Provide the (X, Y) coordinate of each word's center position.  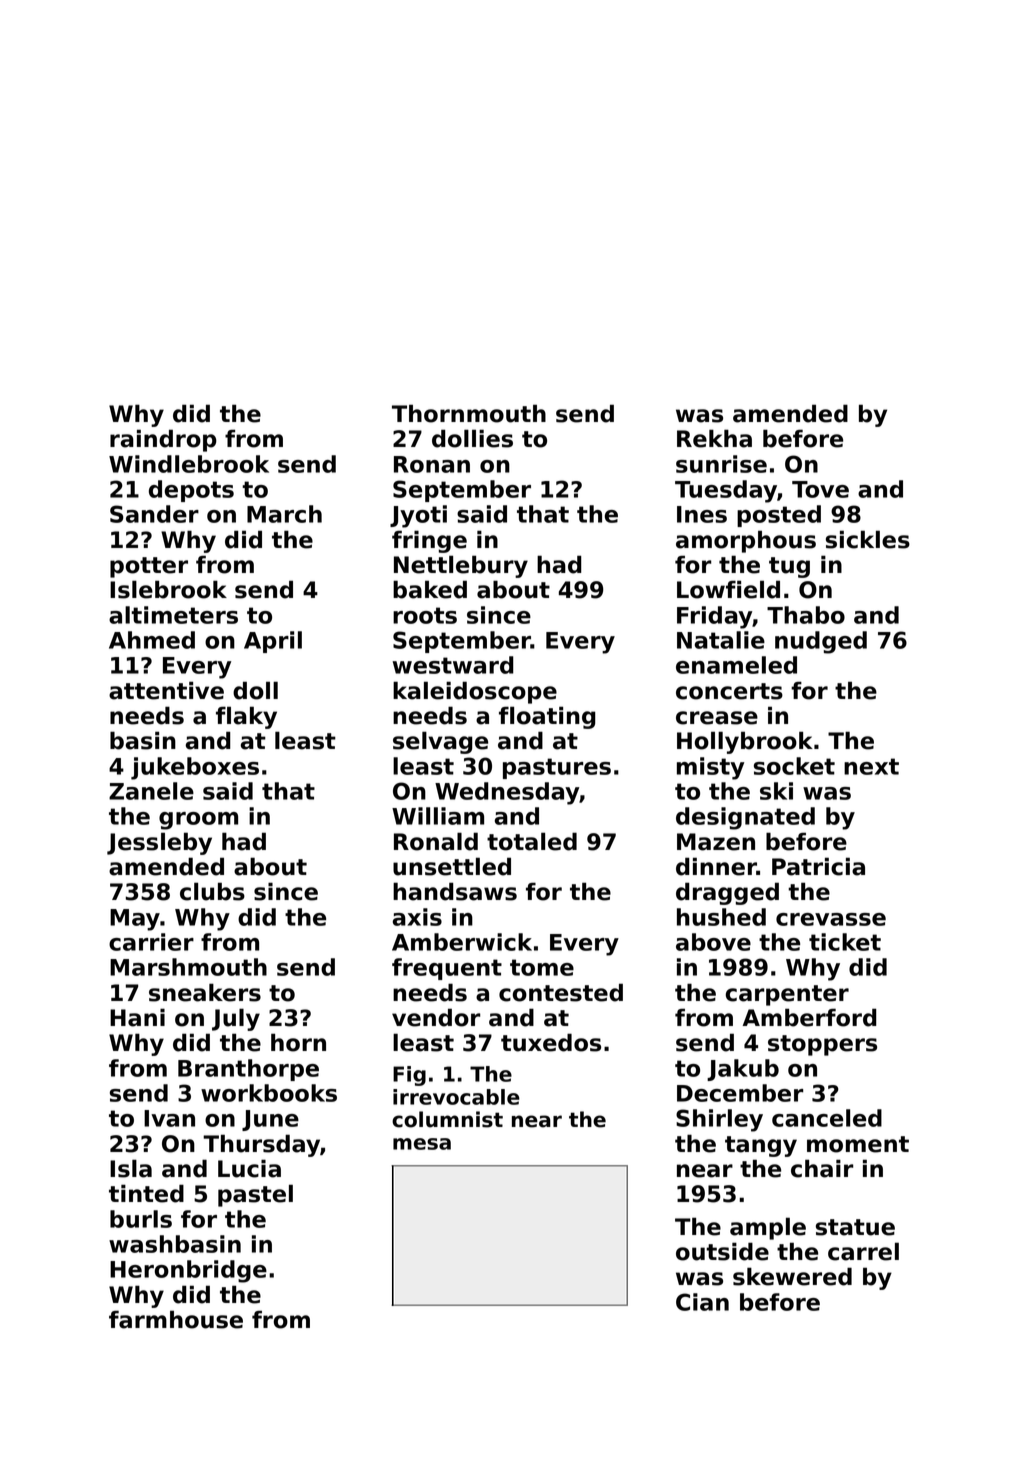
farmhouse (176, 1319)
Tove (820, 489)
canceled (827, 1118)
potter (149, 567)
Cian (702, 1302)
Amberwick (462, 942)
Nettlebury (461, 566)
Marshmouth (188, 967)
